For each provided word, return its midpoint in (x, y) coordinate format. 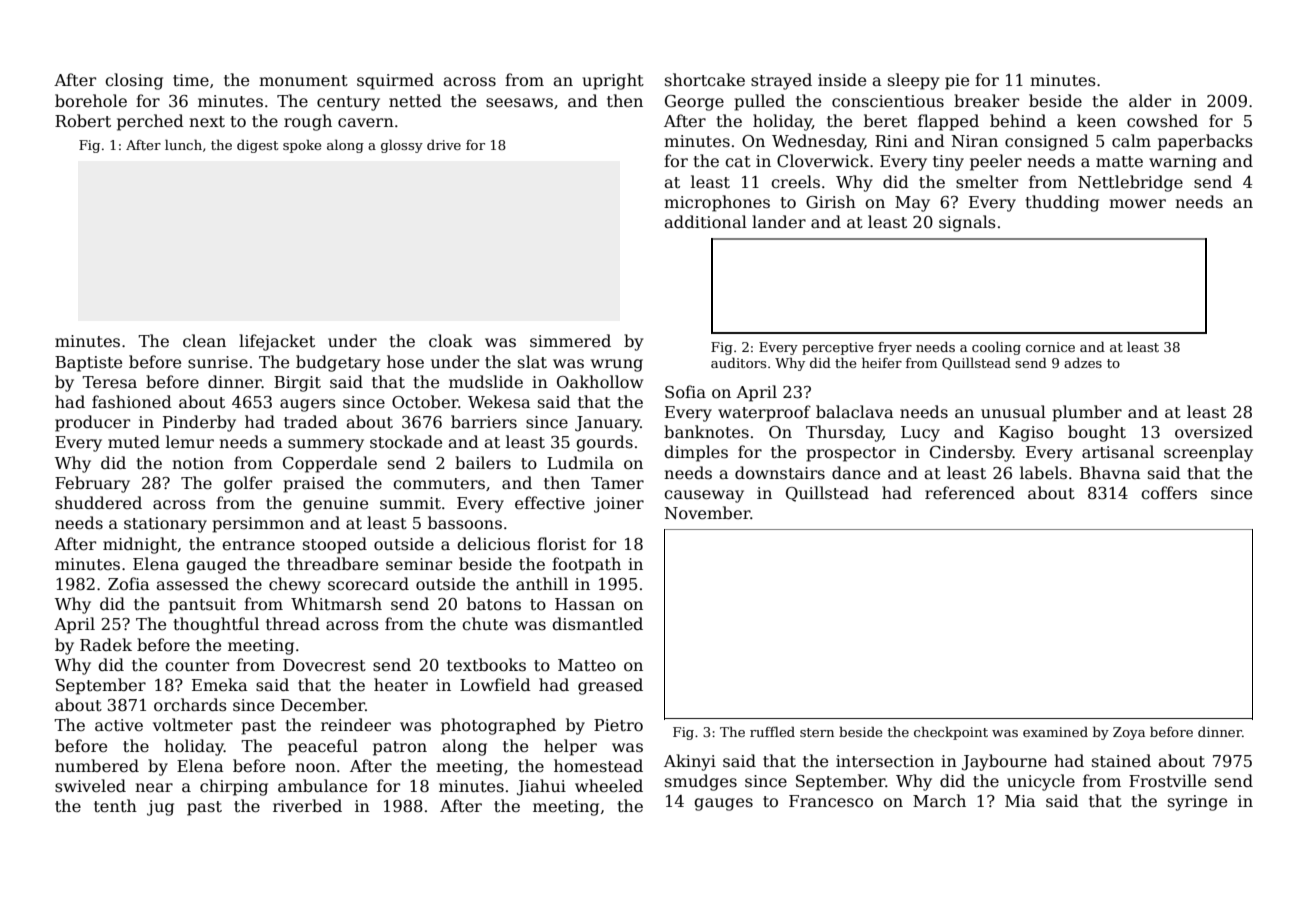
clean (204, 341)
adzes (1083, 362)
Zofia (129, 583)
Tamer (617, 483)
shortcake (705, 79)
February (92, 484)
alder (1150, 100)
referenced (970, 493)
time (191, 80)
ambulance (322, 786)
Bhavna (1110, 473)
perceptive (837, 348)
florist (561, 543)
